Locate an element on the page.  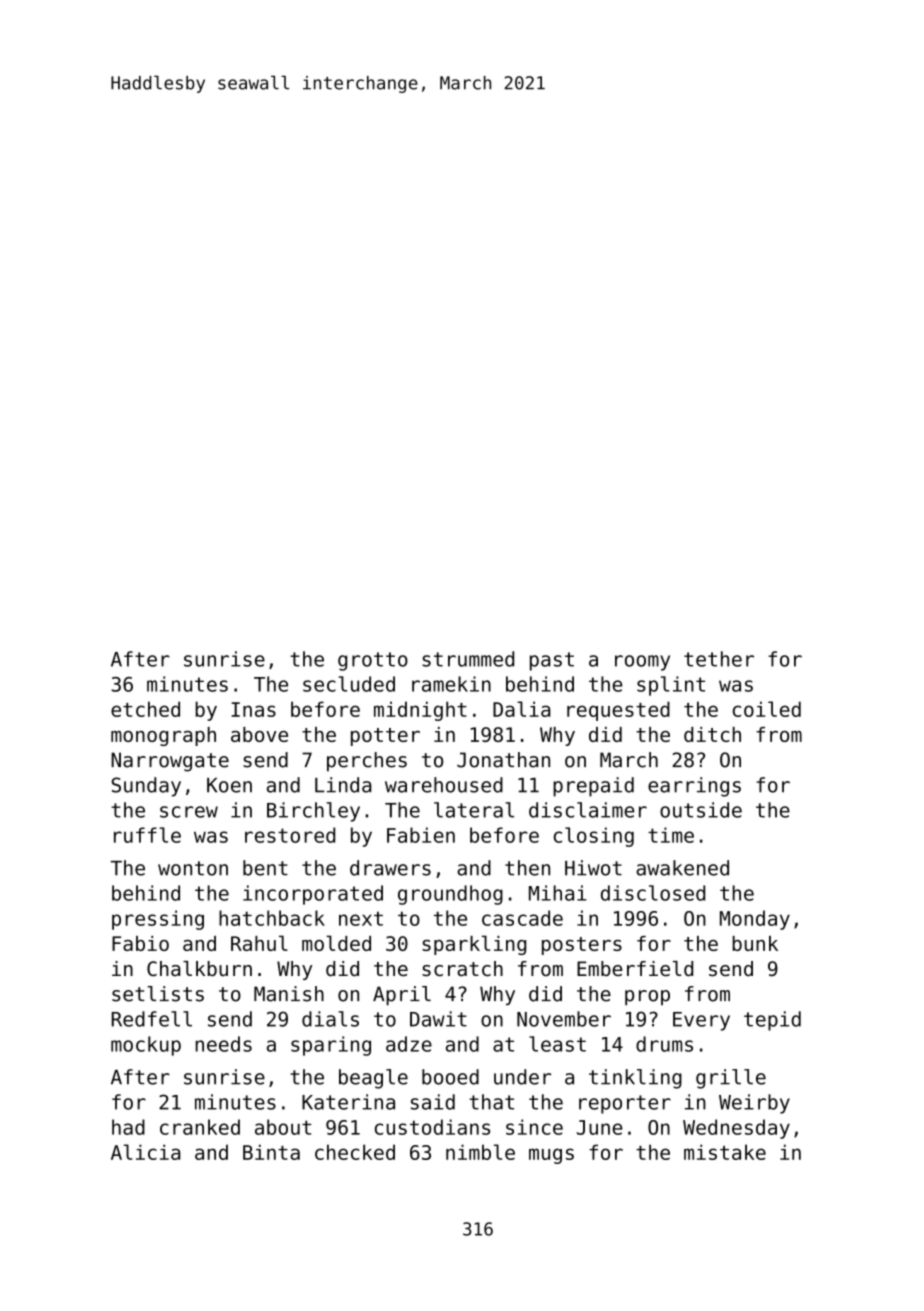
ruffle is located at coordinates (147, 835).
